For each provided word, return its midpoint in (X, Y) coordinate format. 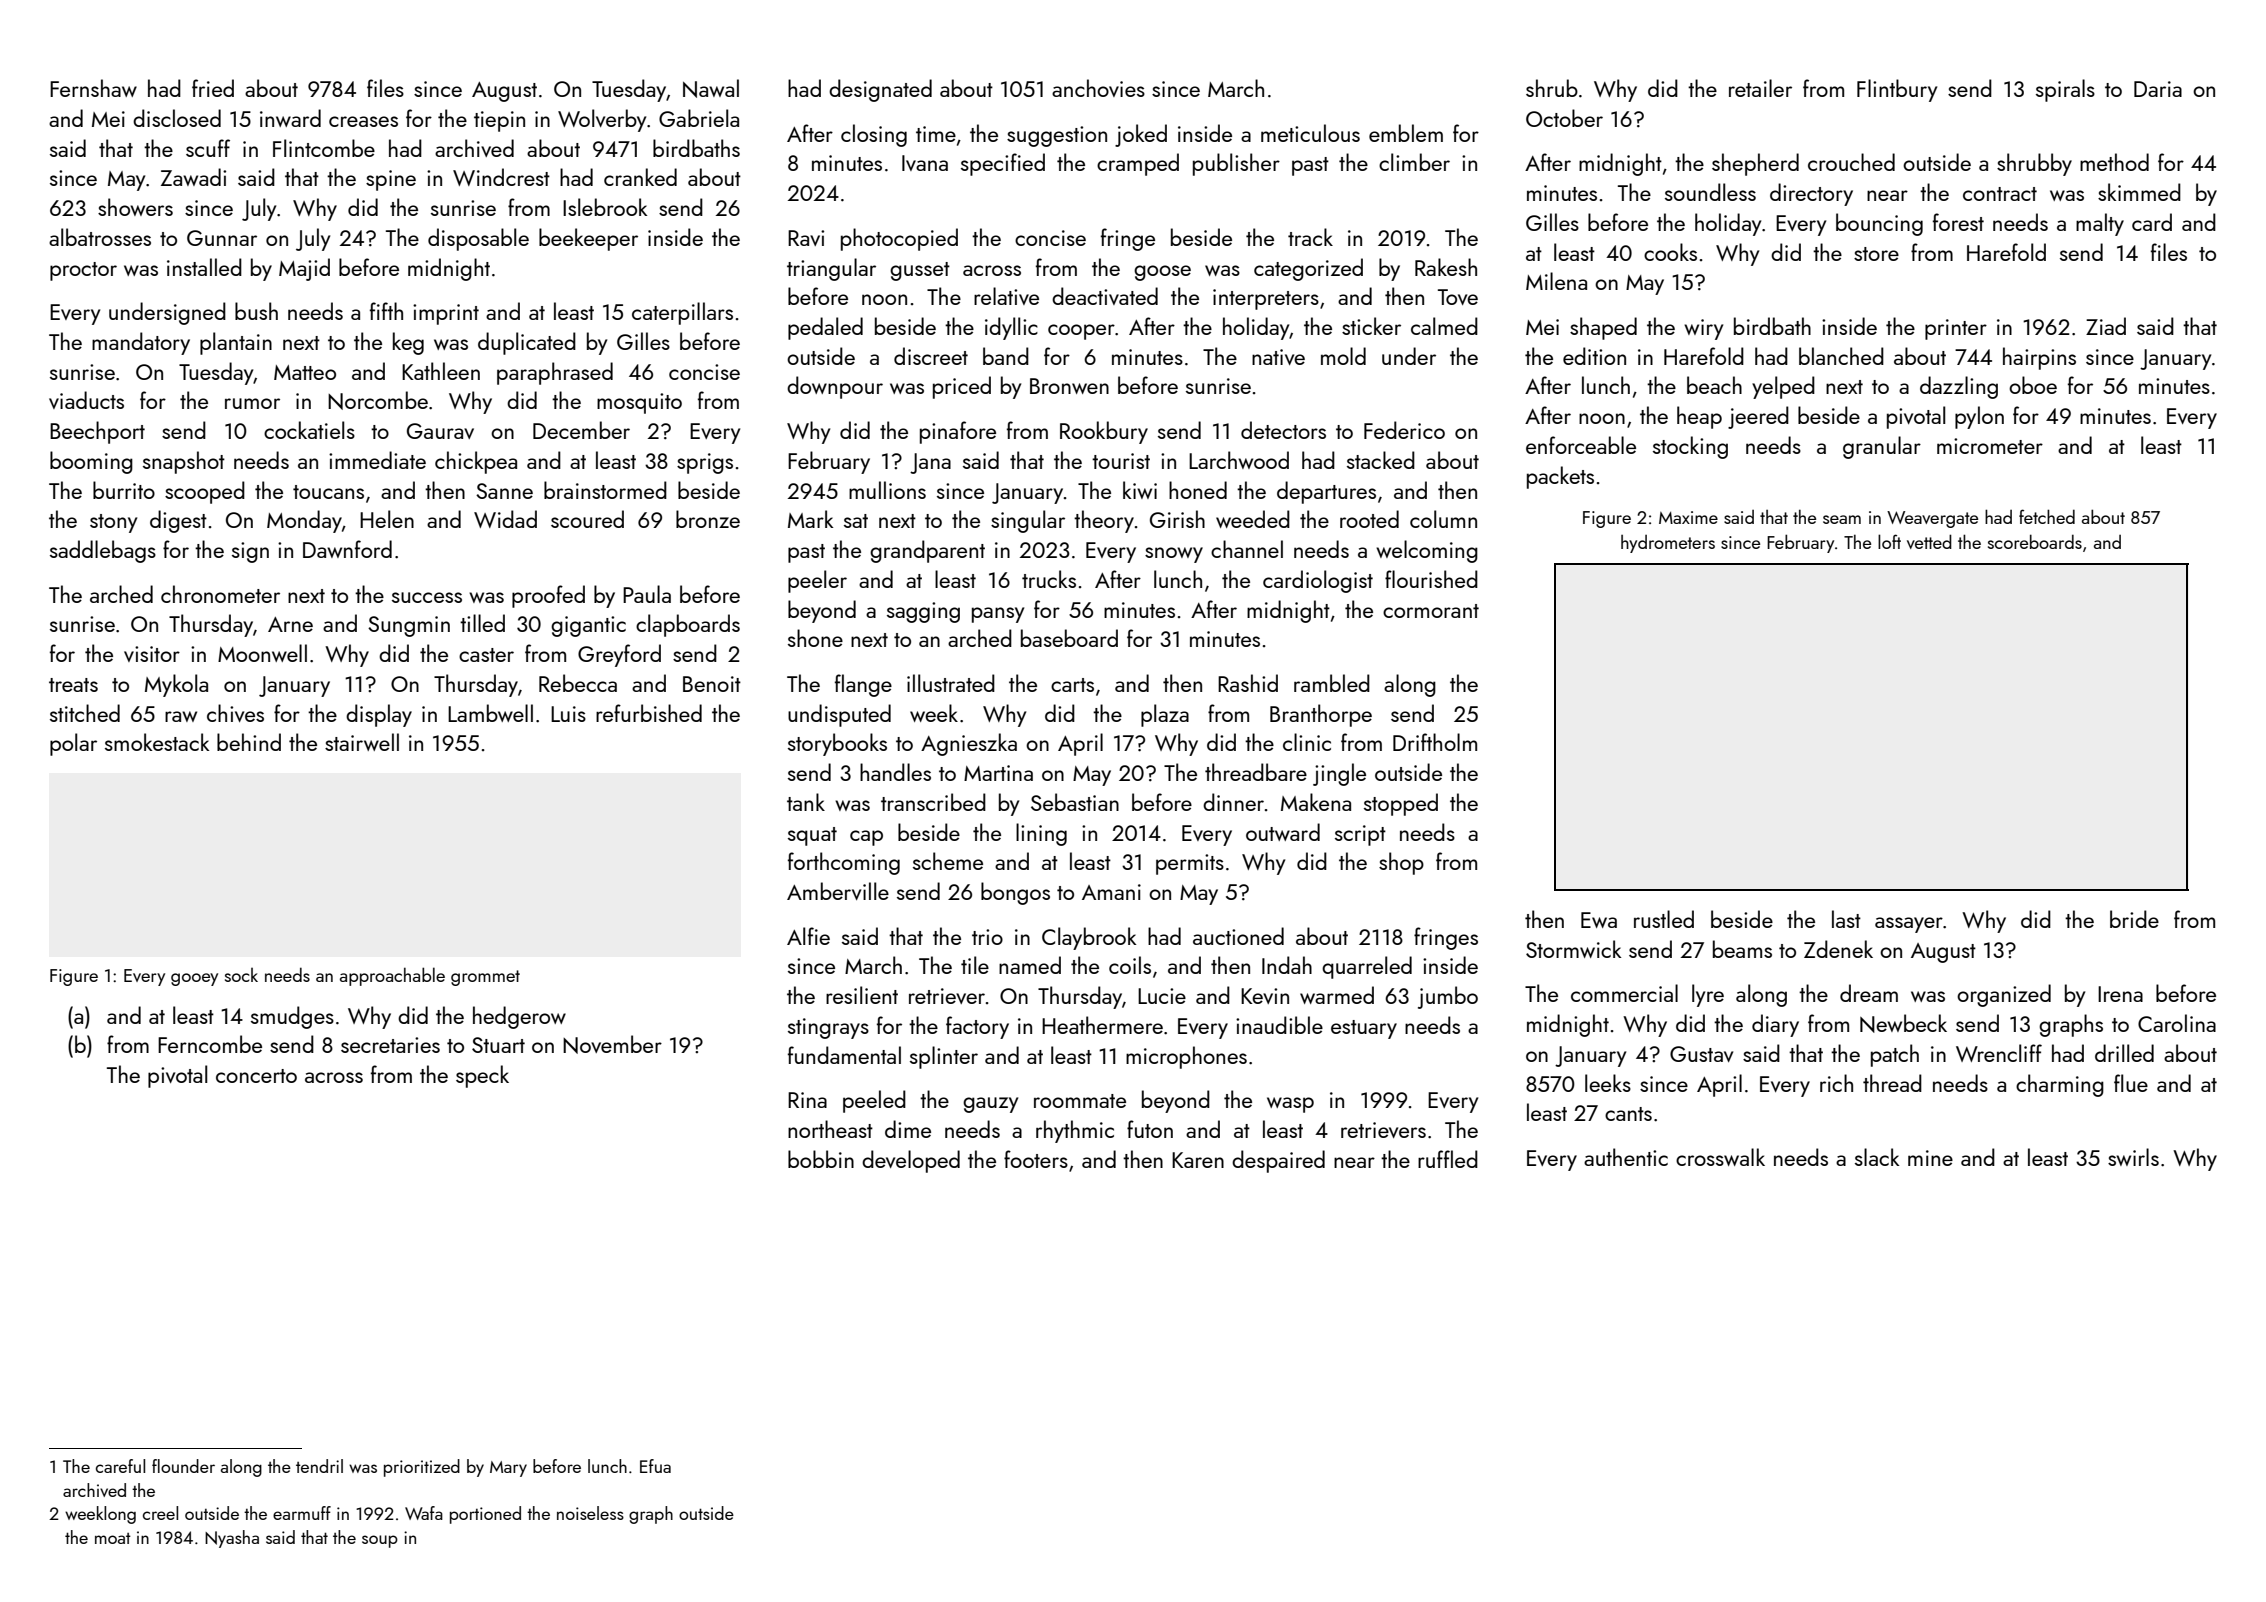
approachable (392, 976)
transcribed (933, 802)
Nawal (711, 88)
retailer (1760, 88)
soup (380, 1541)
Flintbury (1897, 90)
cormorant (1431, 611)
